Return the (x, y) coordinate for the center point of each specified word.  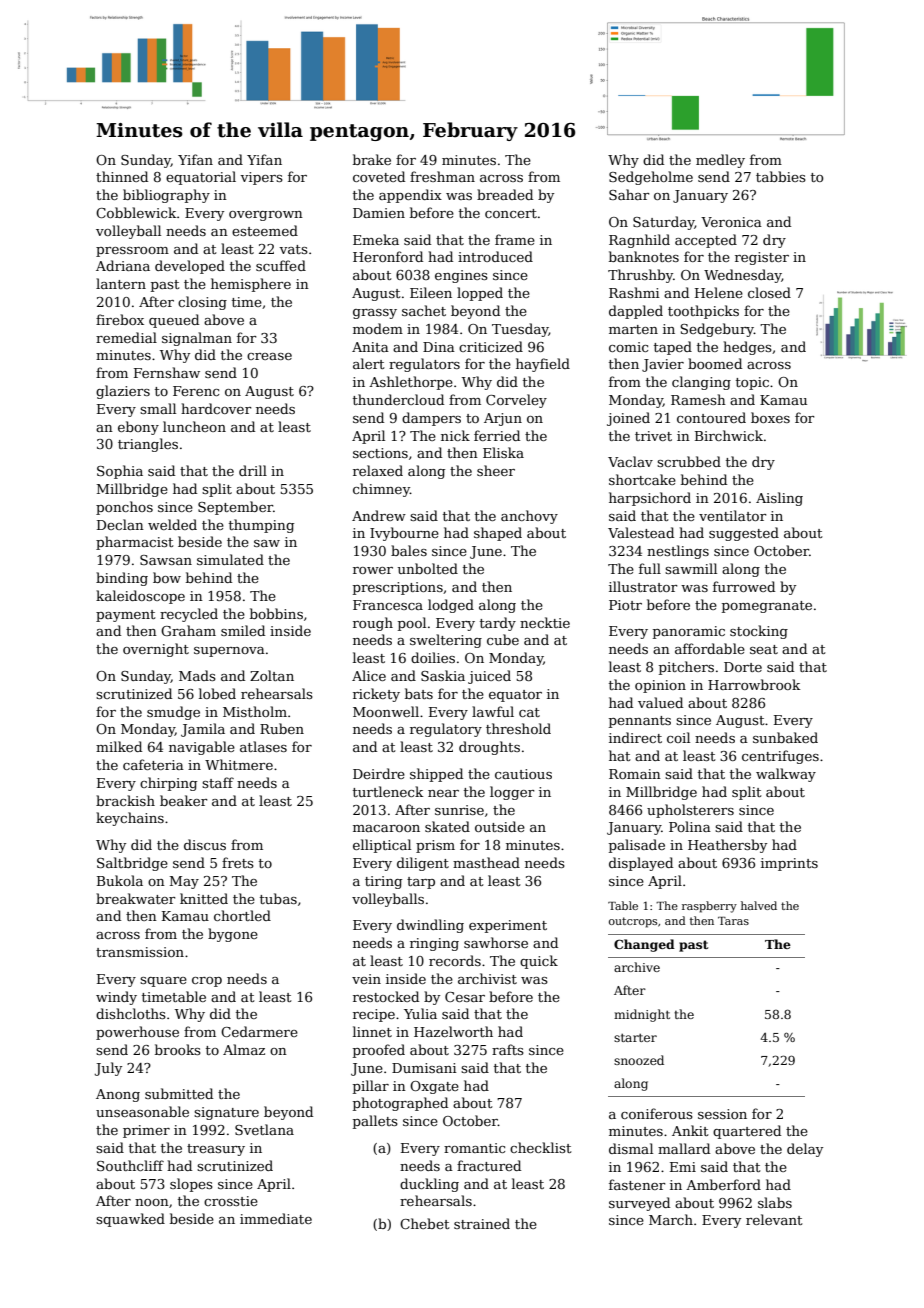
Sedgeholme (651, 178)
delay (805, 1150)
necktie (545, 622)
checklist (541, 1147)
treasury (216, 1150)
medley (720, 161)
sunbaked (785, 737)
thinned (122, 176)
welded (172, 524)
